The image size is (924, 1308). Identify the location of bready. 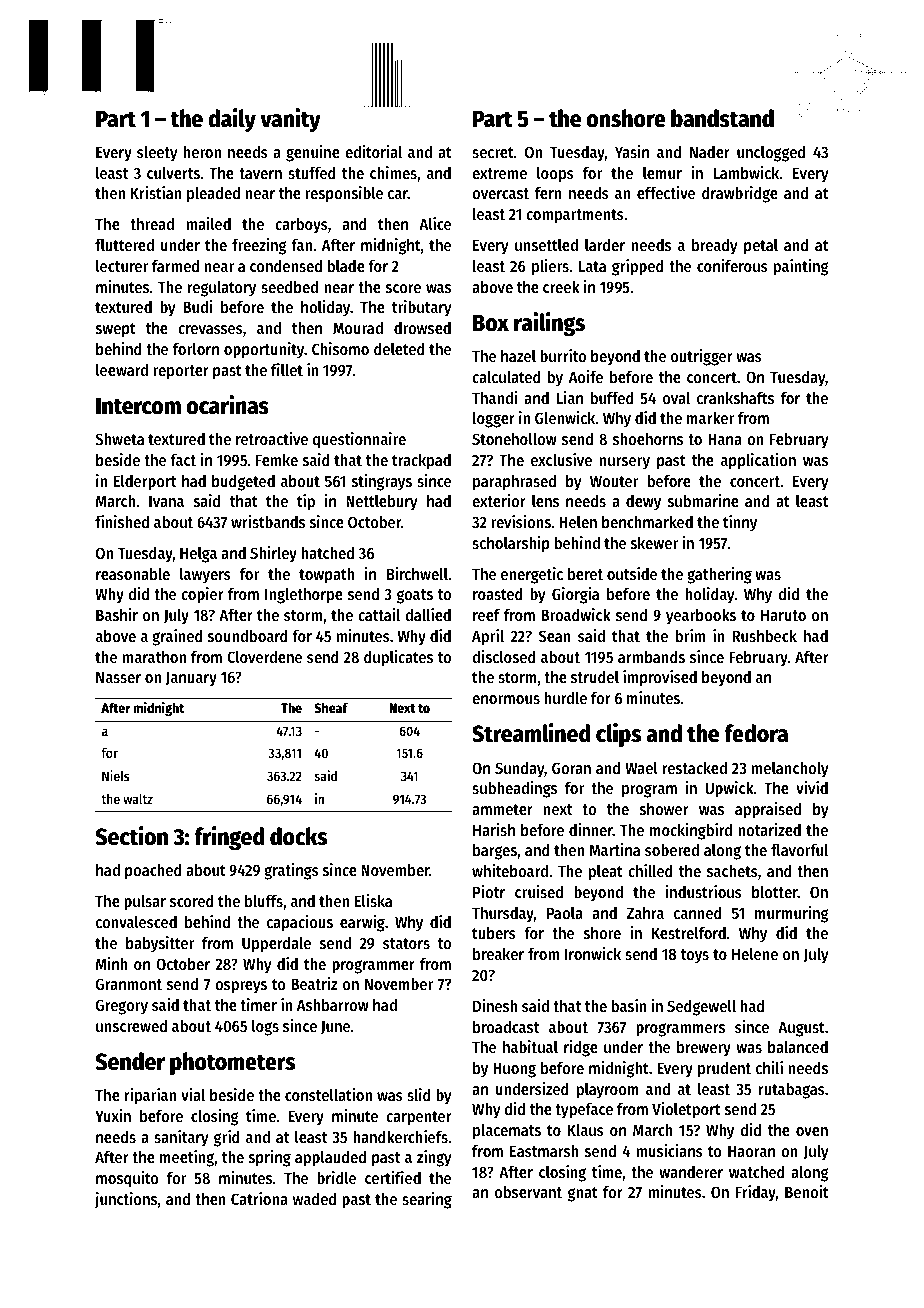
(715, 247).
